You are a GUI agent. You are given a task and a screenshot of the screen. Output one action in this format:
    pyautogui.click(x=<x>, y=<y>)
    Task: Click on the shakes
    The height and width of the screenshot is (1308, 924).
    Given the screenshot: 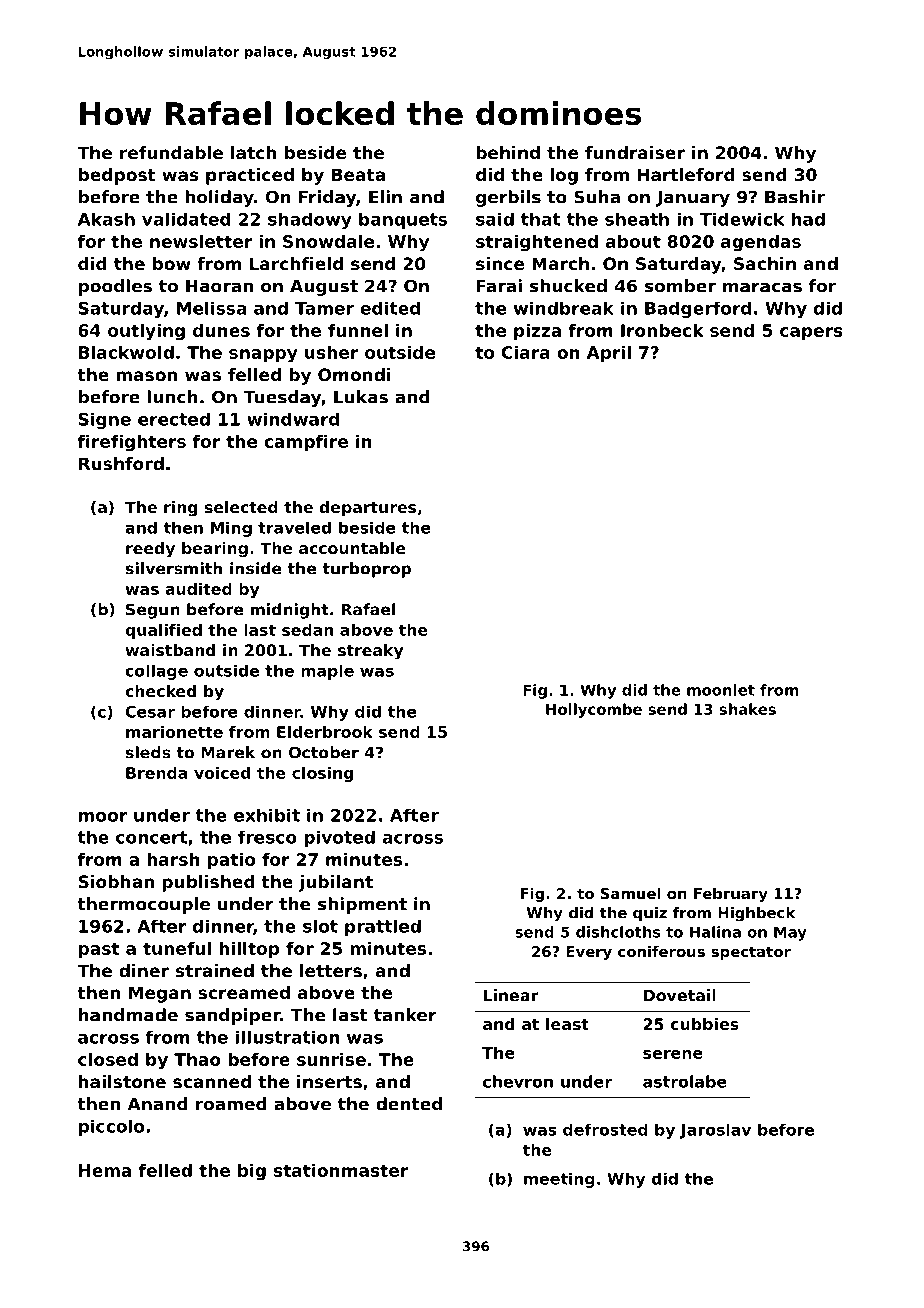 What is the action you would take?
    pyautogui.click(x=747, y=709)
